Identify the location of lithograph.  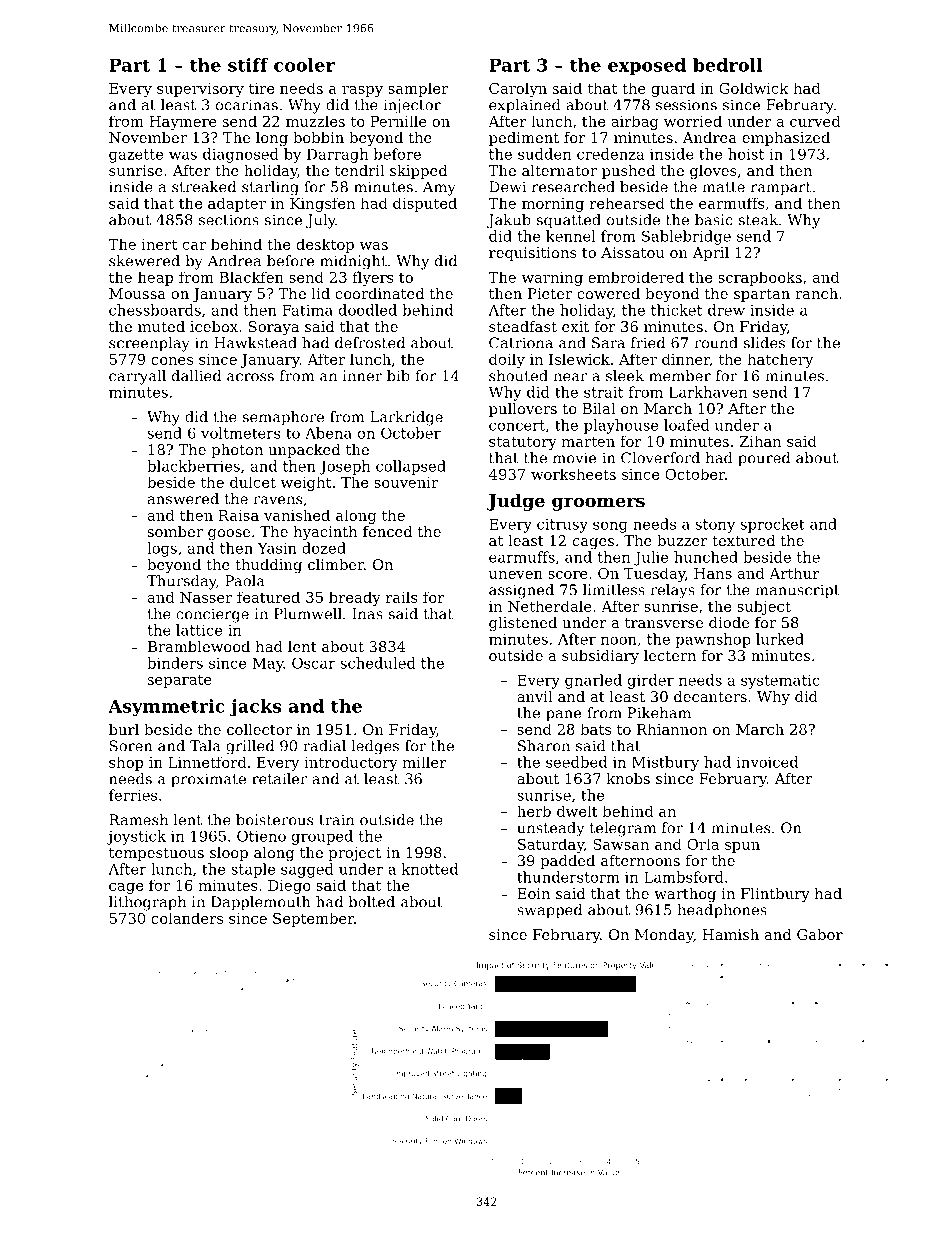
(147, 903).
